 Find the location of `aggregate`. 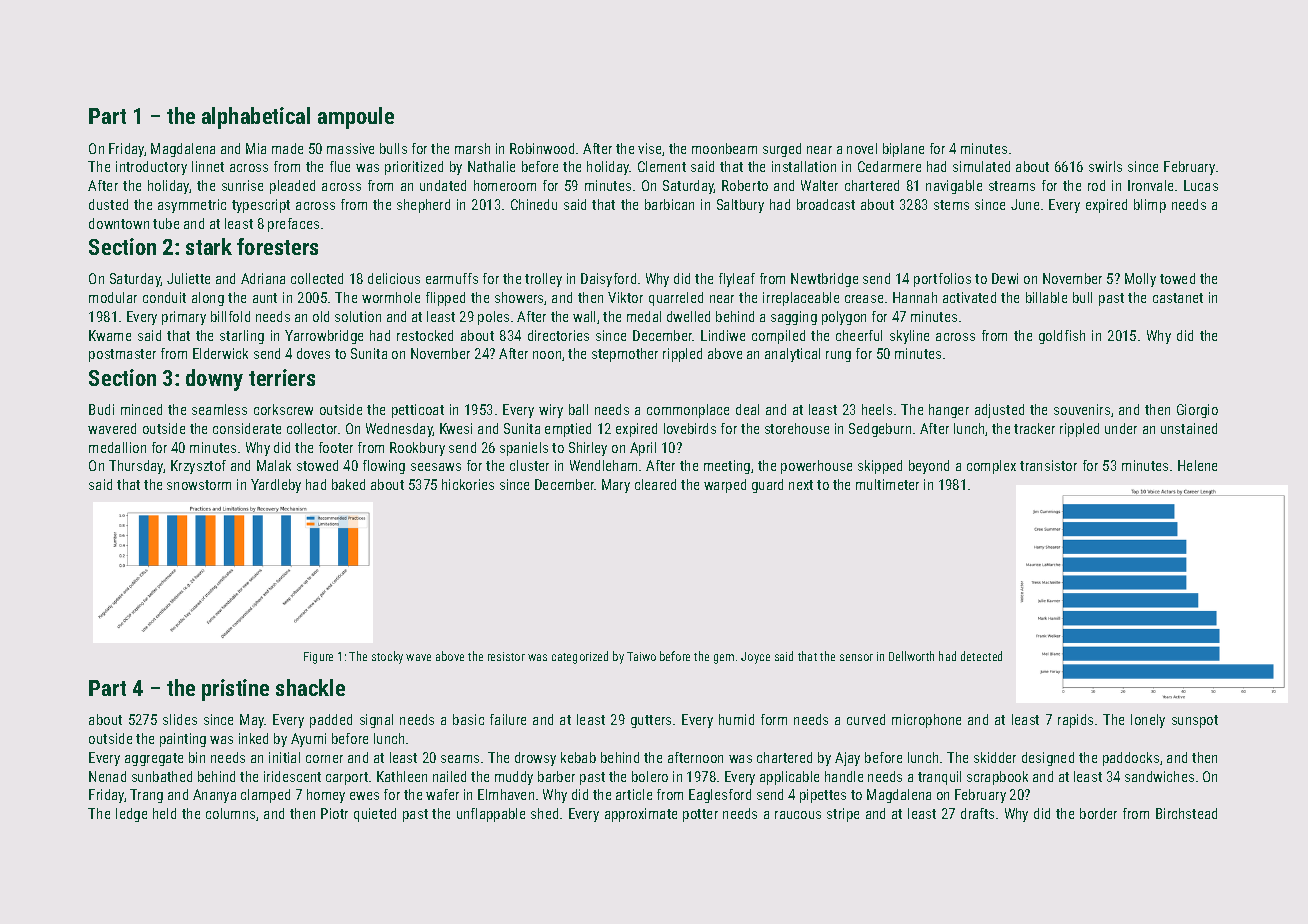

aggregate is located at coordinates (154, 759).
